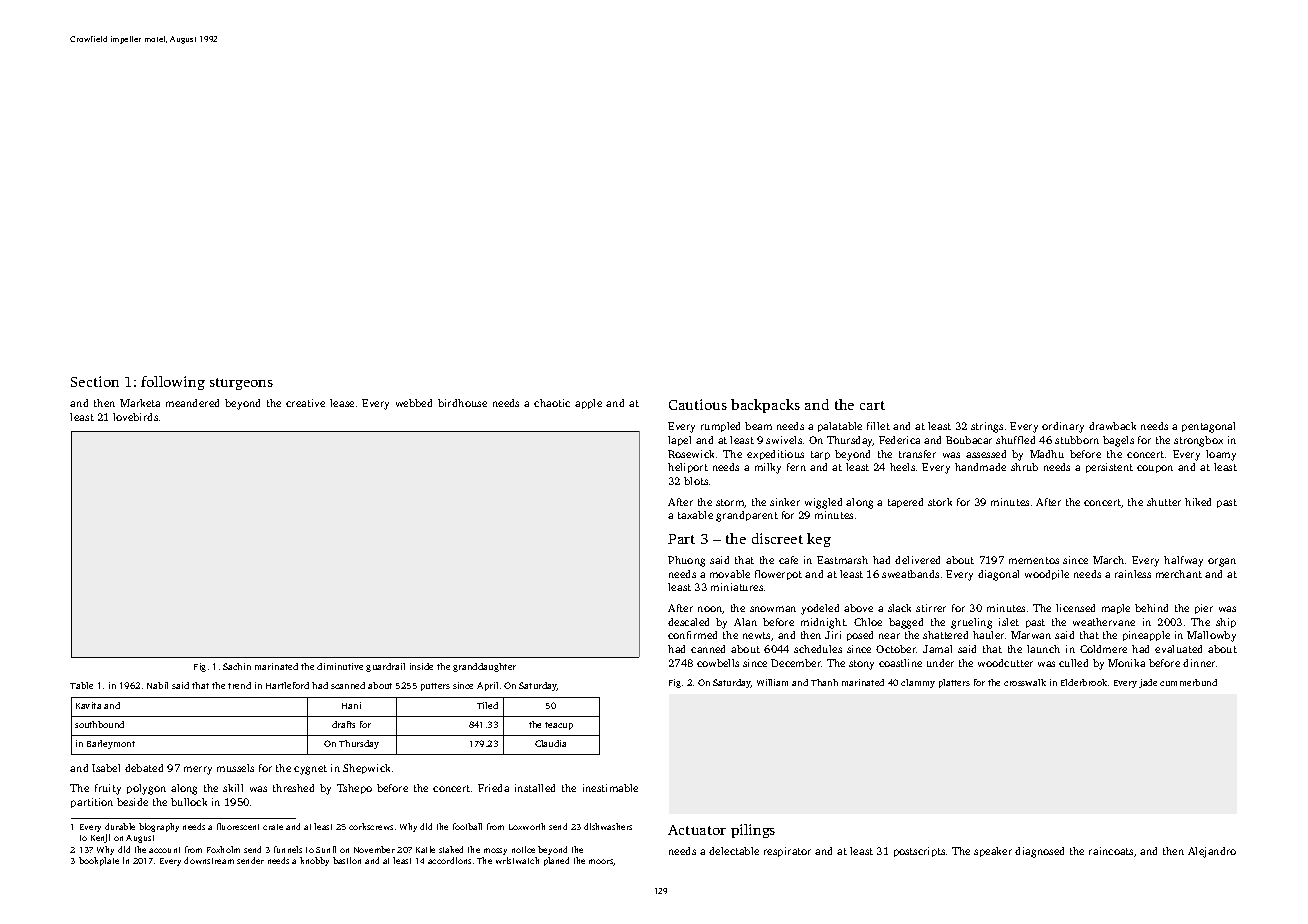 This page has height=924, width=1308. What do you see at coordinates (696, 481) in the page?
I see `blots` at bounding box center [696, 481].
